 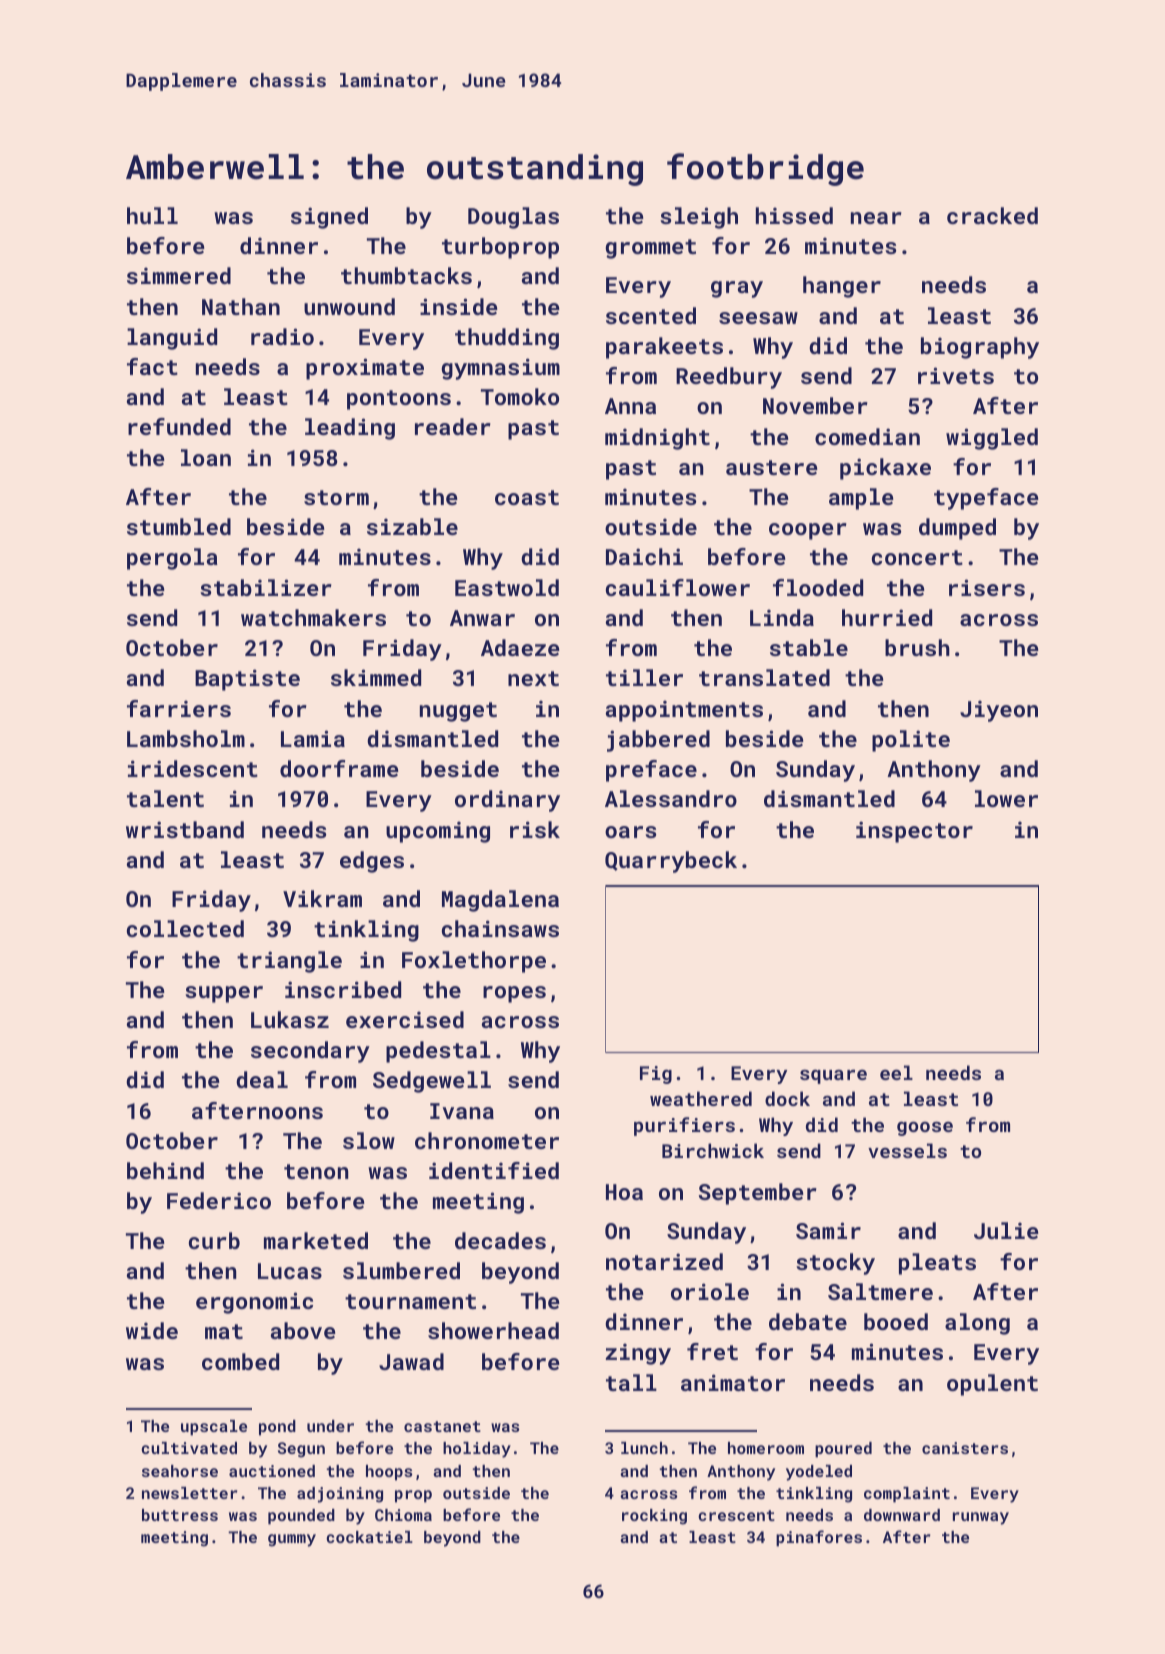 I want to click on fret, so click(x=712, y=1351).
